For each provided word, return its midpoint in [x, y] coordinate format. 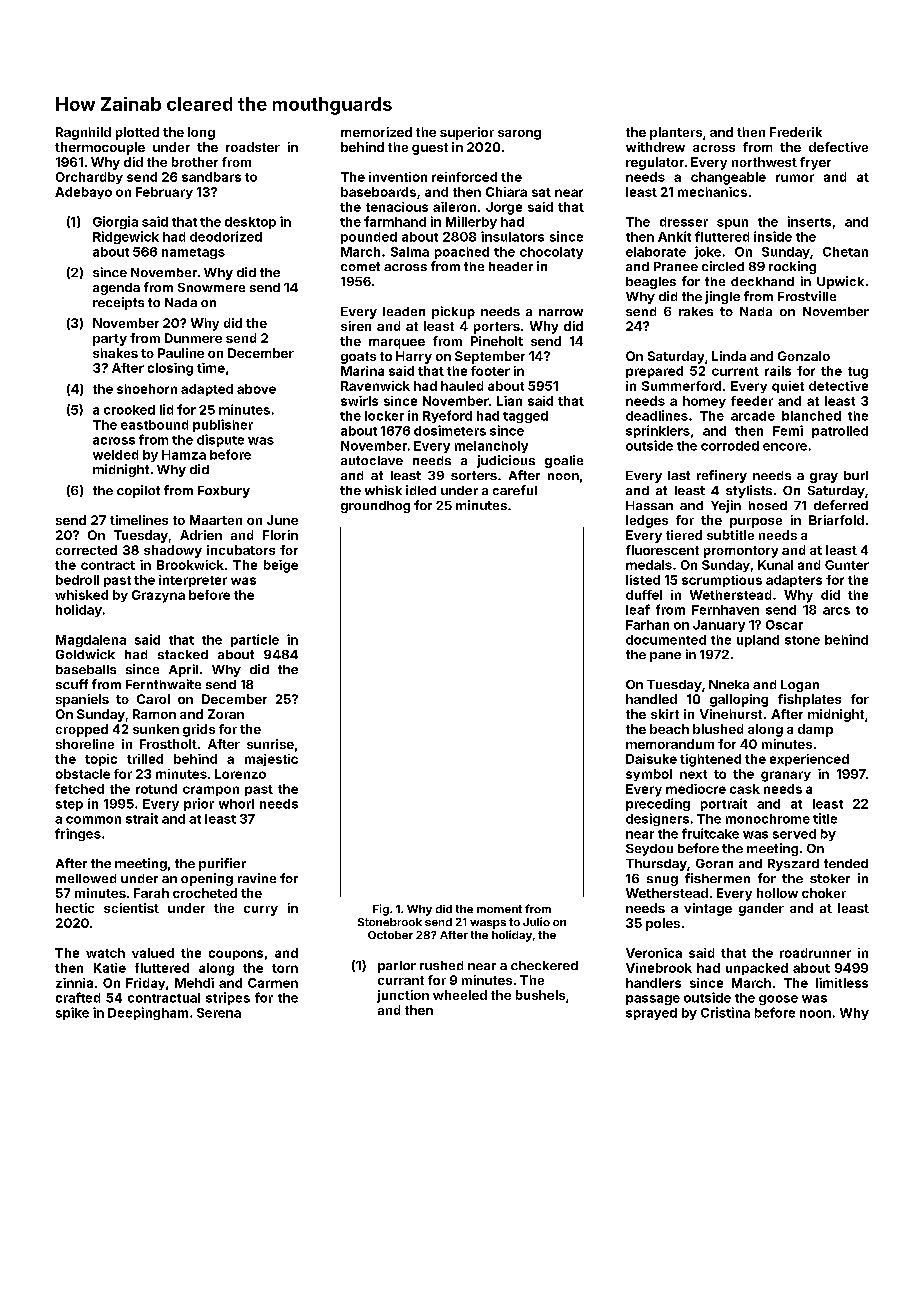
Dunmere [193, 338]
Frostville [807, 296]
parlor [397, 967]
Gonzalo [804, 356]
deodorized [226, 236]
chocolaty [551, 253]
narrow [561, 312]
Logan [800, 686]
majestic [271, 760]
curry [261, 911]
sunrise [270, 744]
